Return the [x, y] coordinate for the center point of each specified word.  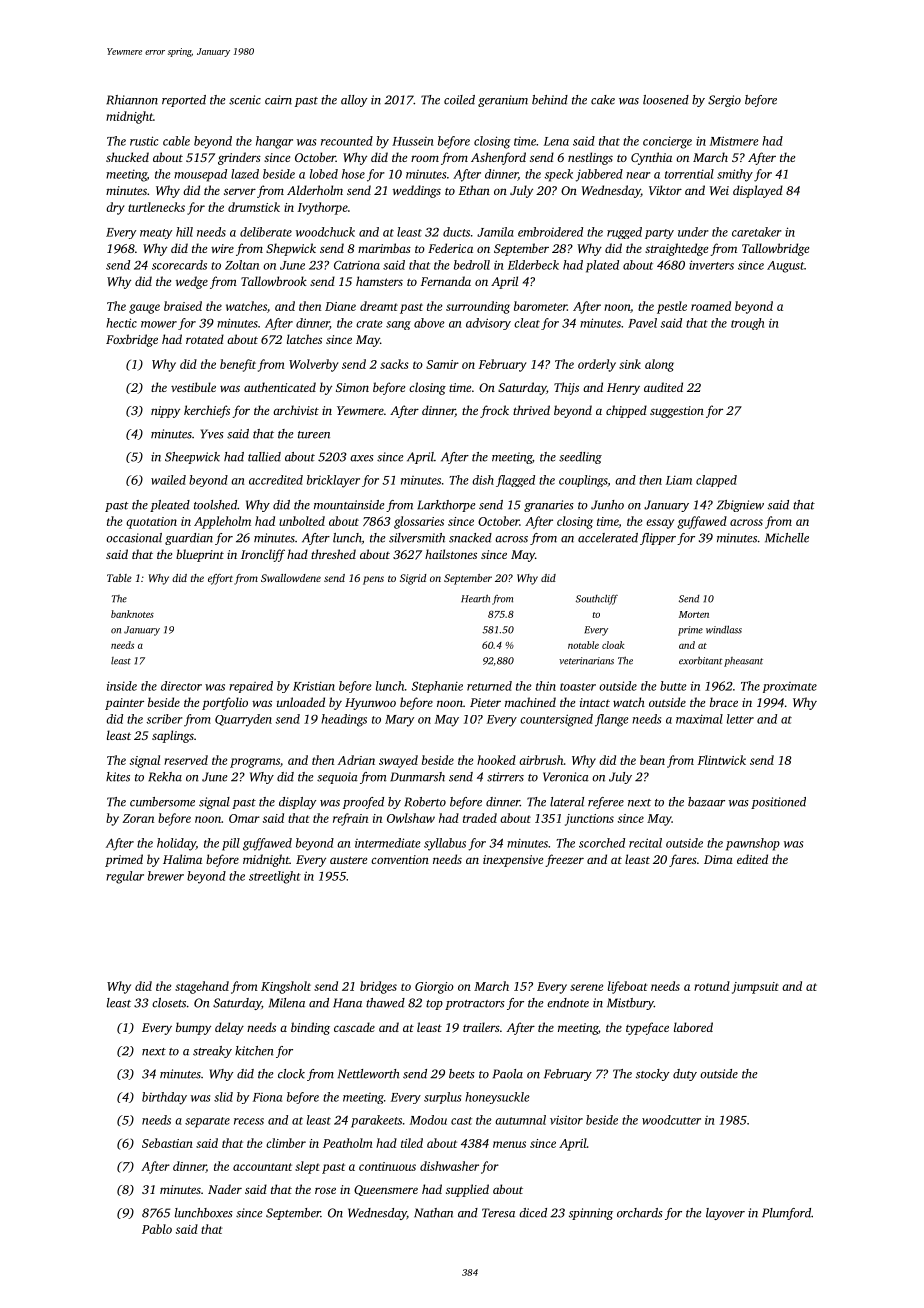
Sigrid [413, 579]
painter [124, 704]
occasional [134, 538]
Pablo [157, 1229]
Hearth [475, 599]
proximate [790, 687]
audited [663, 387]
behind [550, 100]
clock [291, 1074]
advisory [488, 324]
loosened [666, 100]
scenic [245, 100]
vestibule [193, 387]
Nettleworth [369, 1074]
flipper [658, 539]
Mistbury [630, 1004]
